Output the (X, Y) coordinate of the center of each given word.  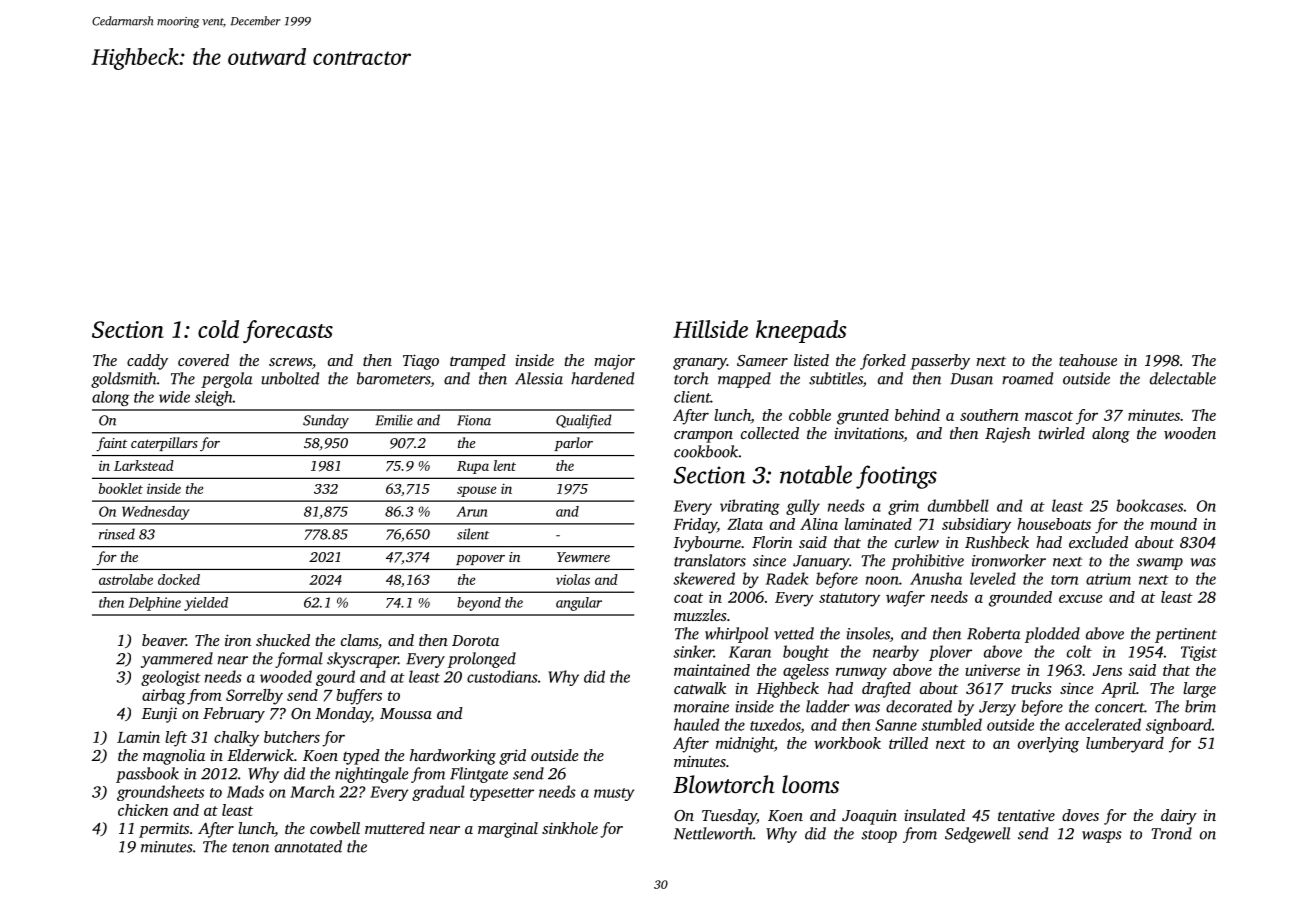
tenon (251, 848)
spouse (476, 491)
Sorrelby (254, 697)
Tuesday (729, 817)
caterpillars (164, 444)
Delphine (155, 604)
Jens (1107, 670)
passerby (940, 362)
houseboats (1054, 524)
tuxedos (775, 724)
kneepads (801, 331)
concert (1119, 708)
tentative (1026, 815)
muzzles (700, 615)
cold (218, 329)
